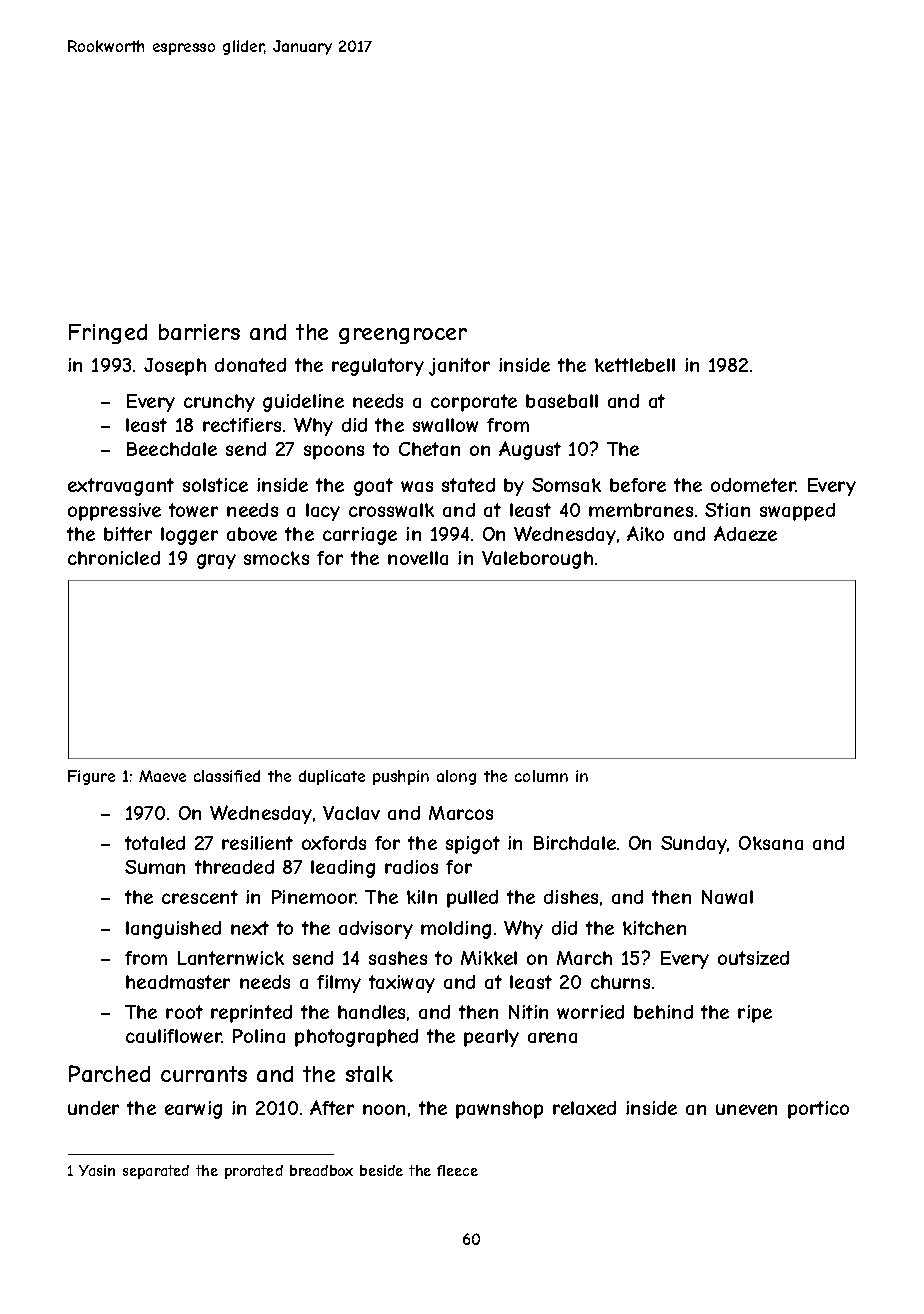 The image size is (924, 1314). What do you see at coordinates (254, 1172) in the screenshot?
I see `prorated` at bounding box center [254, 1172].
